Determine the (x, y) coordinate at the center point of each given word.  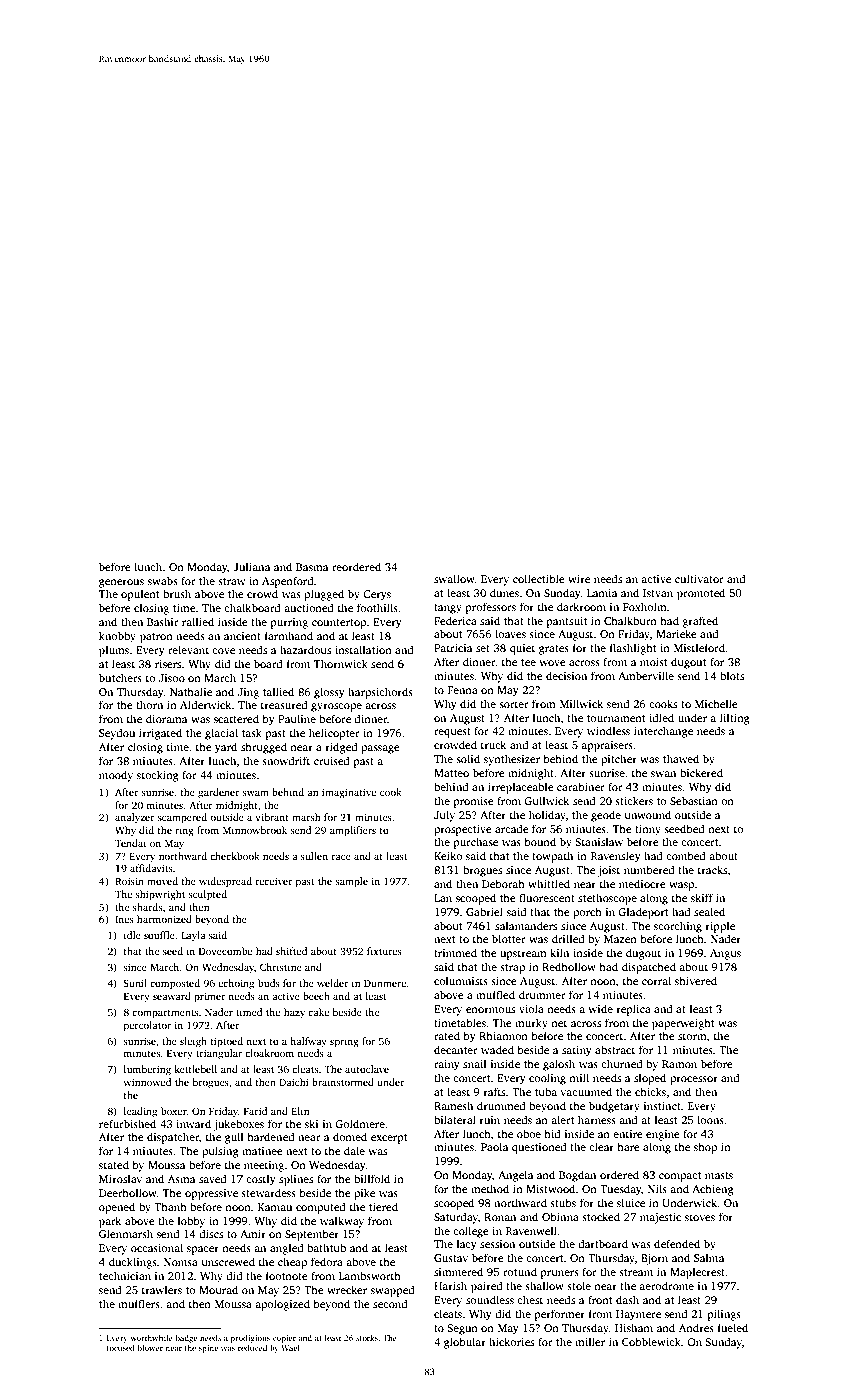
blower (150, 1348)
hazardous (305, 649)
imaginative (349, 793)
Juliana (251, 566)
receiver (274, 881)
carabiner (581, 786)
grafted (700, 622)
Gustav (451, 1258)
